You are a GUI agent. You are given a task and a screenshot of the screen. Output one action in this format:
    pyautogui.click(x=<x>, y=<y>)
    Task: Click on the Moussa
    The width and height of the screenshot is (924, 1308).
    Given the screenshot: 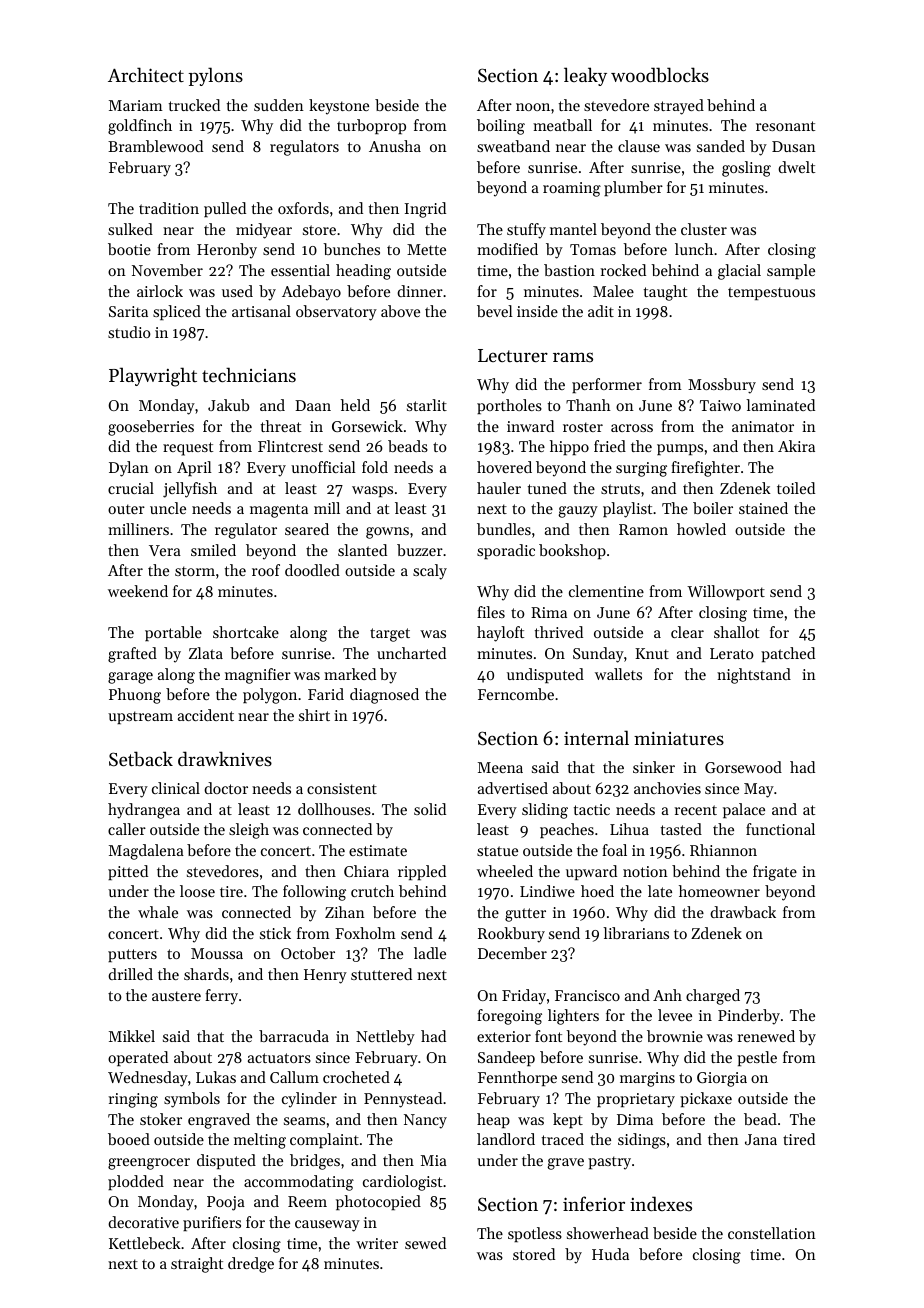 What is the action you would take?
    pyautogui.click(x=217, y=953)
